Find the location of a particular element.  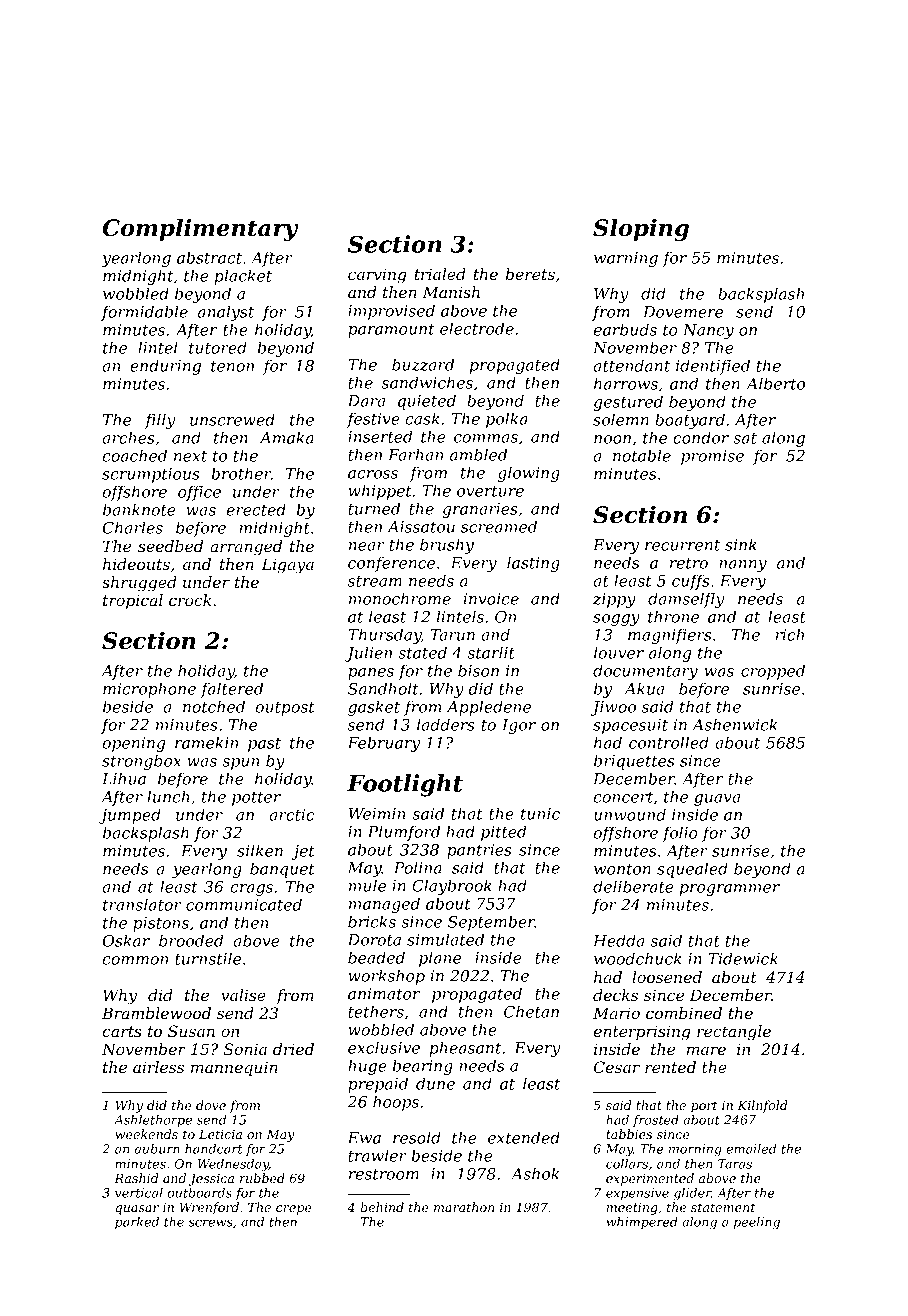

tethers is located at coordinates (376, 1011).
